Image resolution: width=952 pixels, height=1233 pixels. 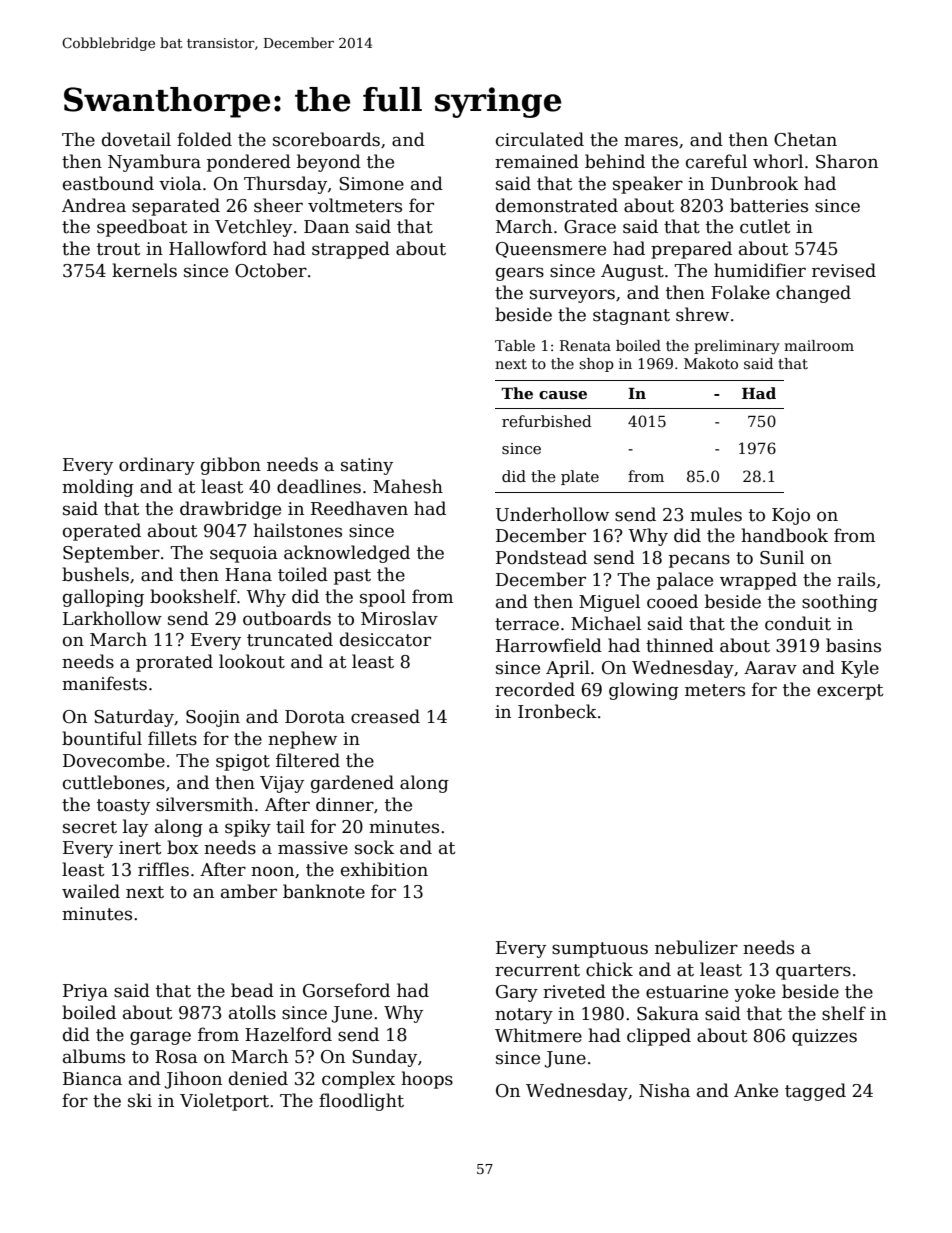 What do you see at coordinates (651, 141) in the document?
I see `mares` at bounding box center [651, 141].
